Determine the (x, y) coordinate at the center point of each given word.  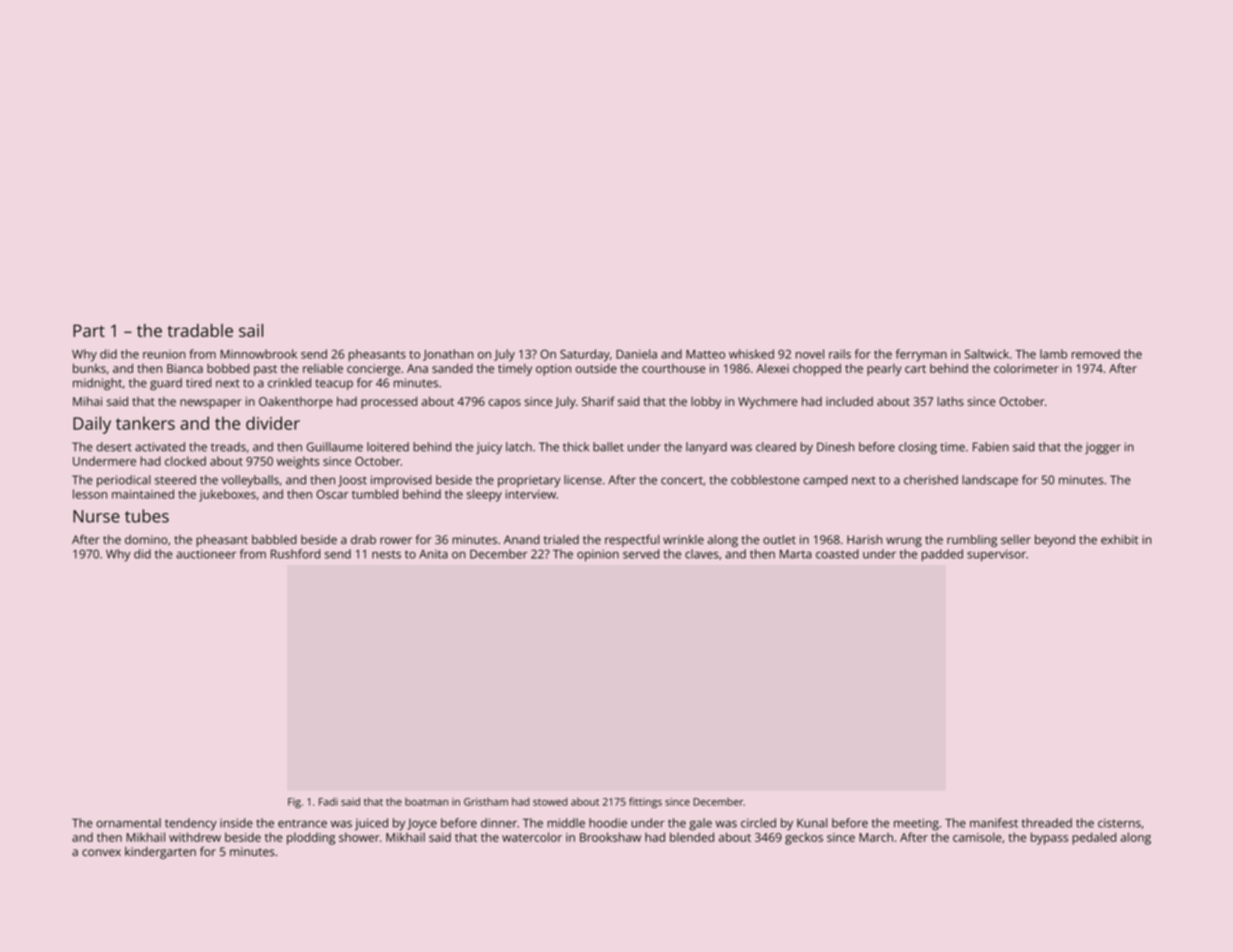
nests (386, 554)
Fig (294, 803)
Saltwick (987, 354)
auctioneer (206, 554)
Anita (433, 554)
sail (251, 330)
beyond (1055, 541)
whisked (751, 354)
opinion (598, 555)
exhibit (1119, 539)
